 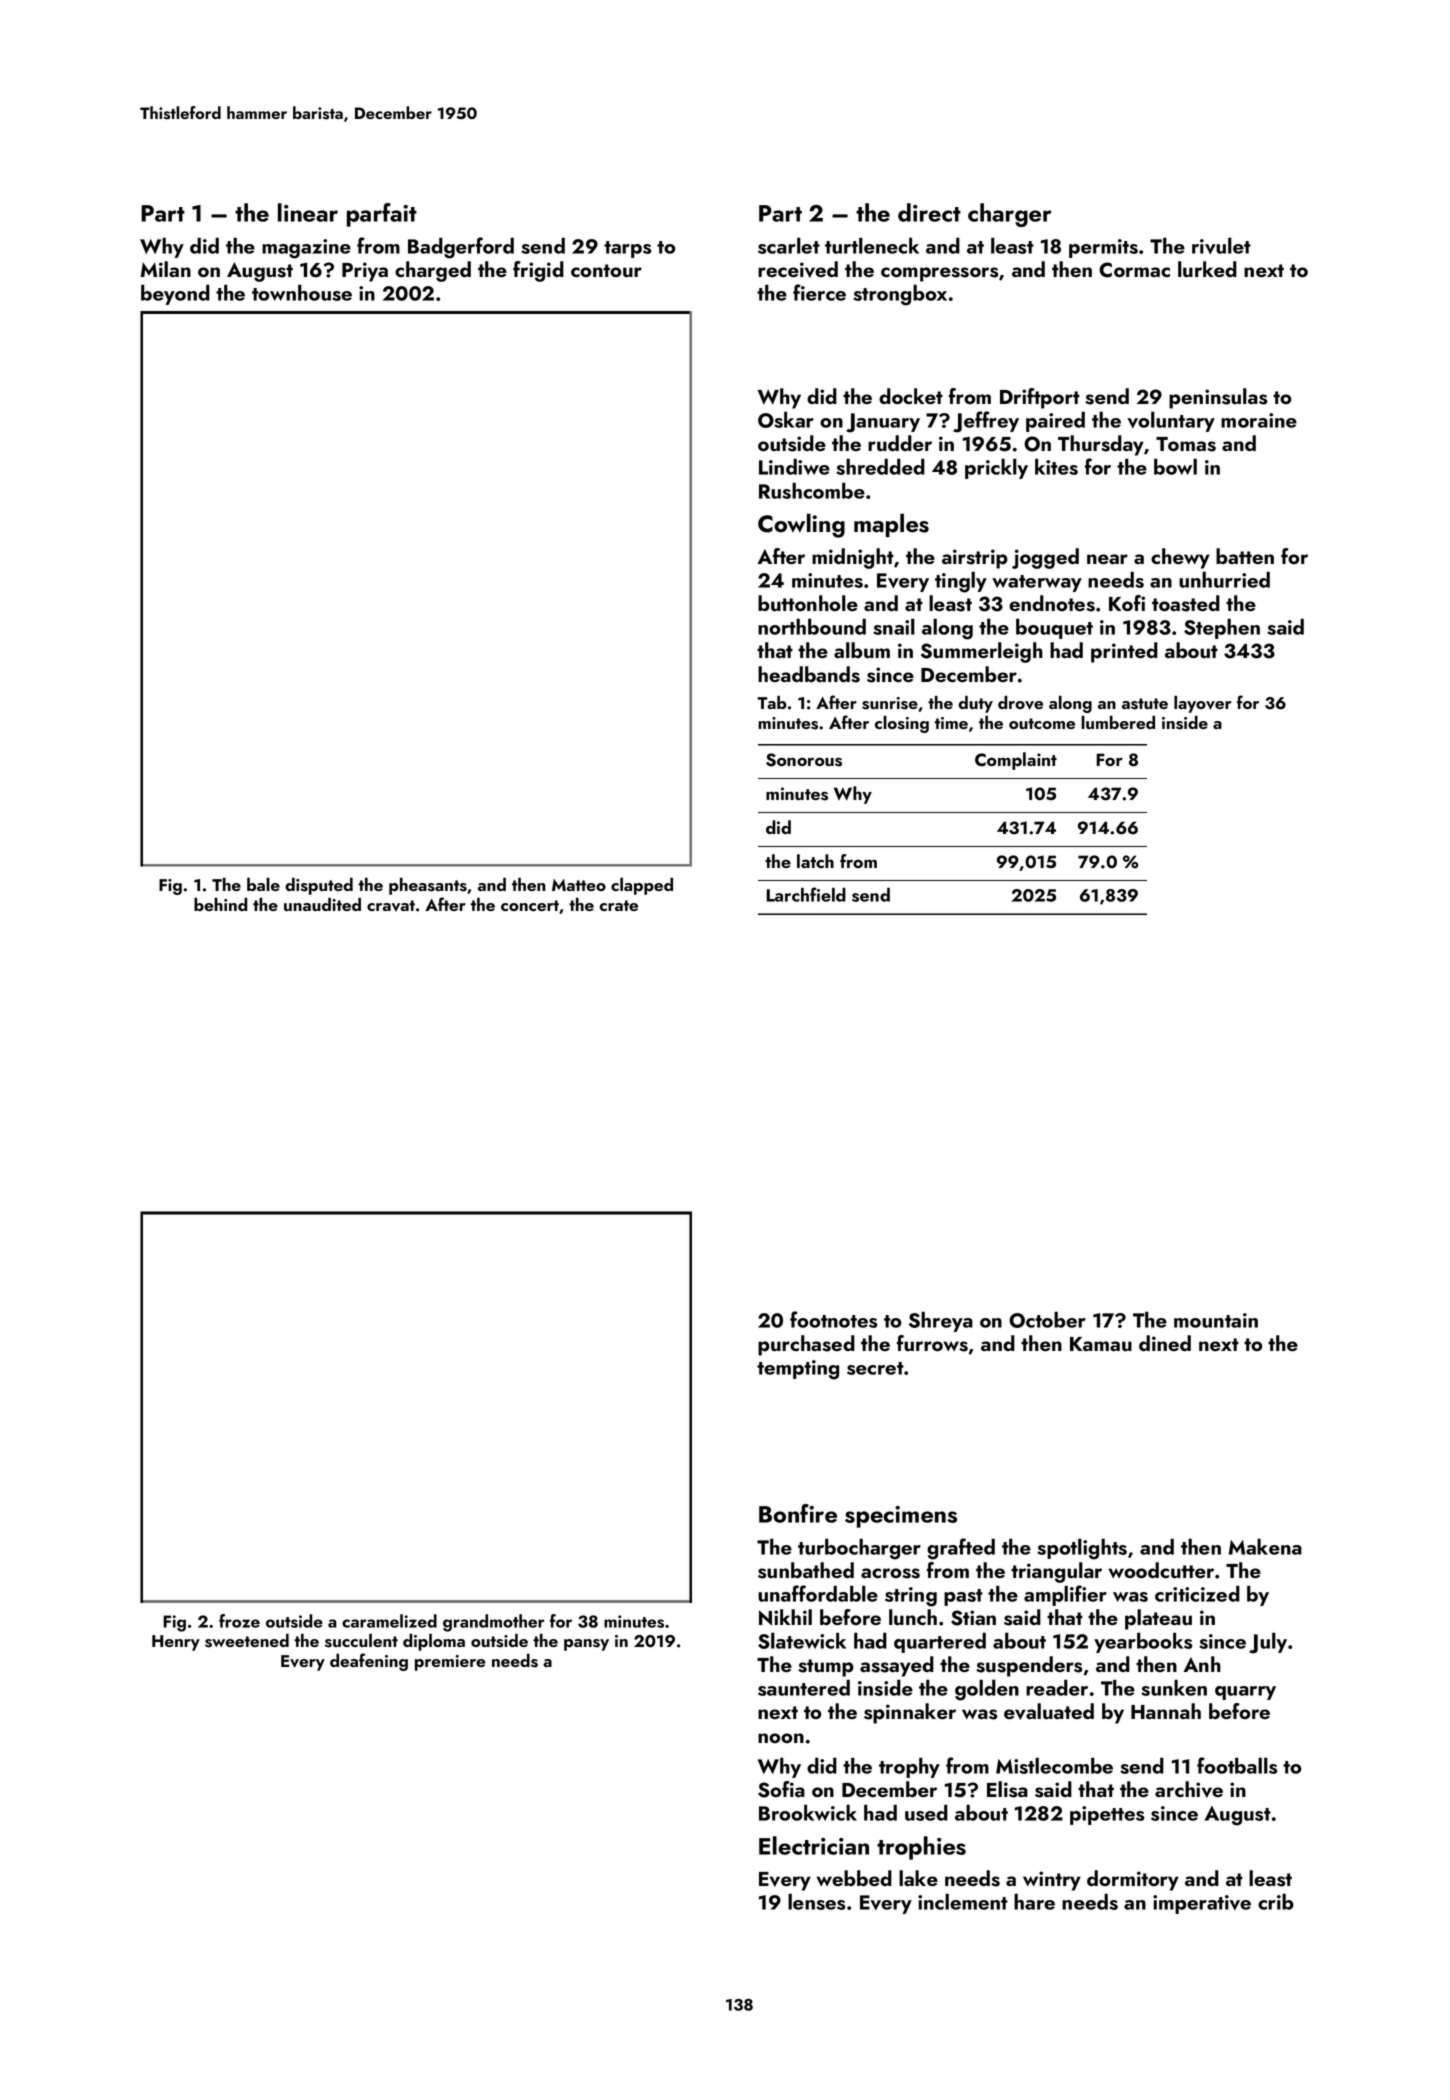 I want to click on printed, so click(x=1124, y=652).
